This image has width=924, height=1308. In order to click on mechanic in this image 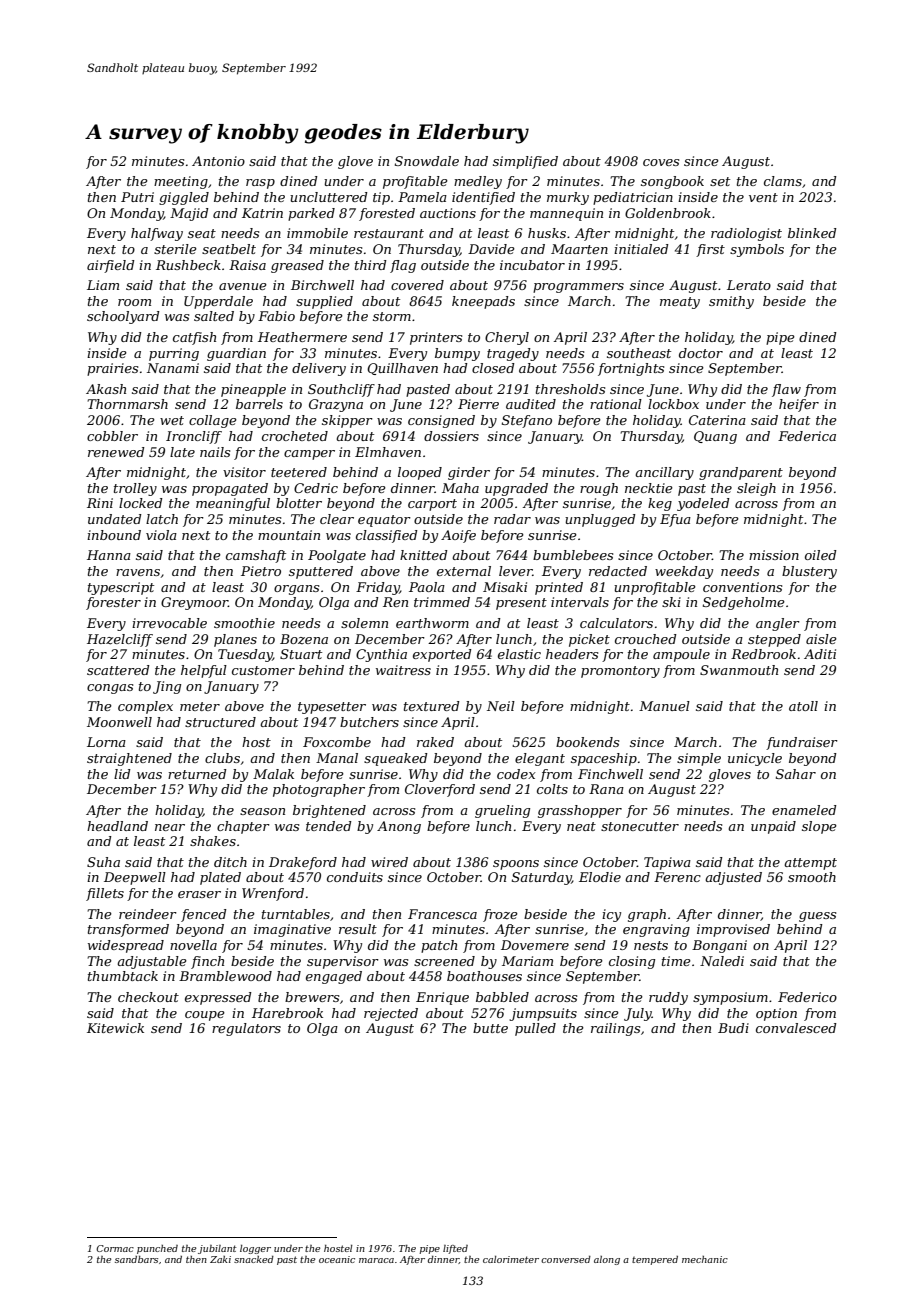, I will do `click(705, 1259)`.
